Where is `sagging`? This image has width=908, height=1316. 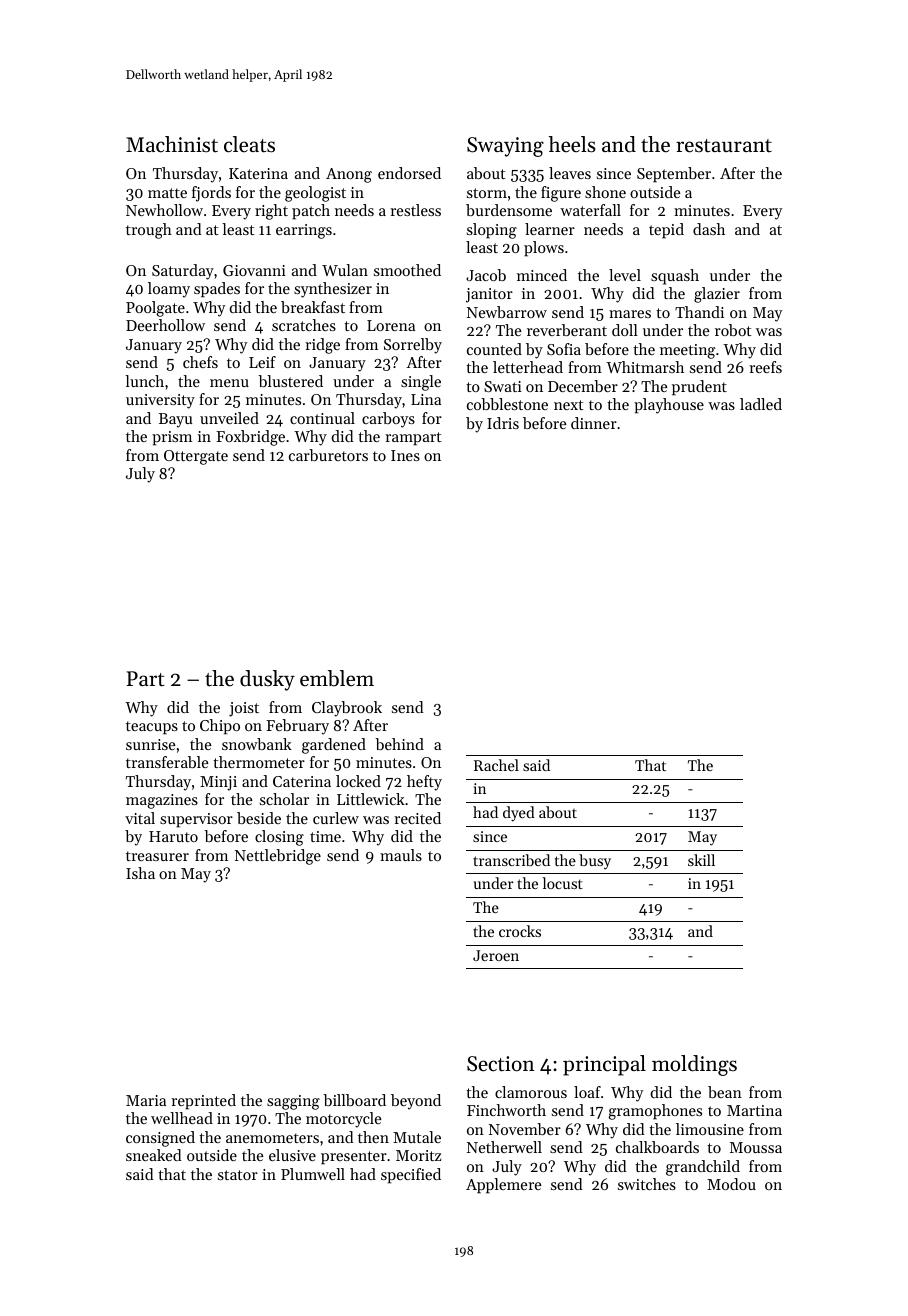
sagging is located at coordinates (293, 1102).
